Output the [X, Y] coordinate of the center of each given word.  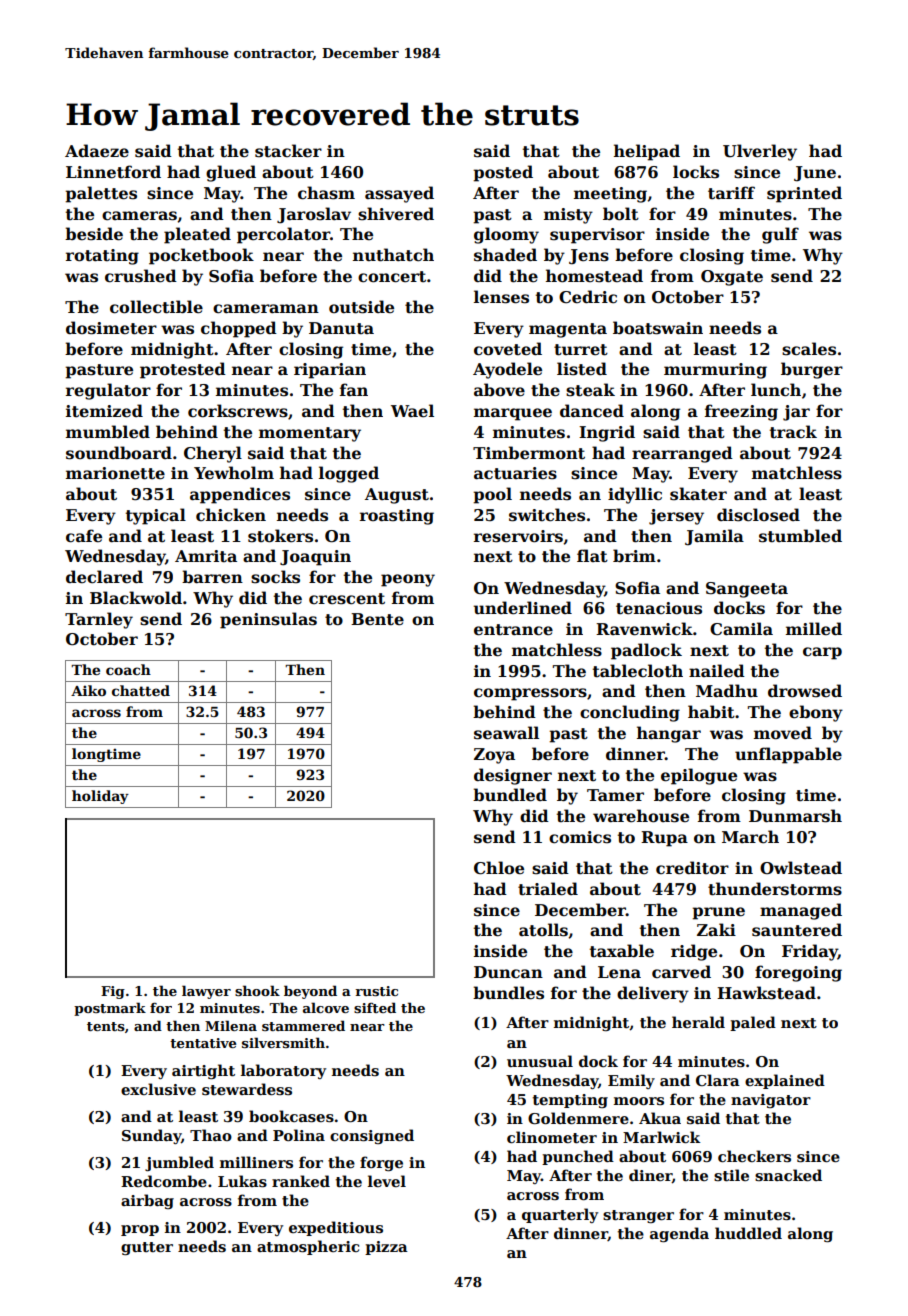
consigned [372, 1136]
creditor [692, 868]
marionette [115, 473]
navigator [771, 1101]
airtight [203, 1071]
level [387, 1181]
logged [349, 474]
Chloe [499, 868]
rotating [102, 257]
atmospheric [308, 1247]
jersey [676, 517]
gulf [780, 235]
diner [650, 1176]
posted [503, 173]
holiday [100, 797]
